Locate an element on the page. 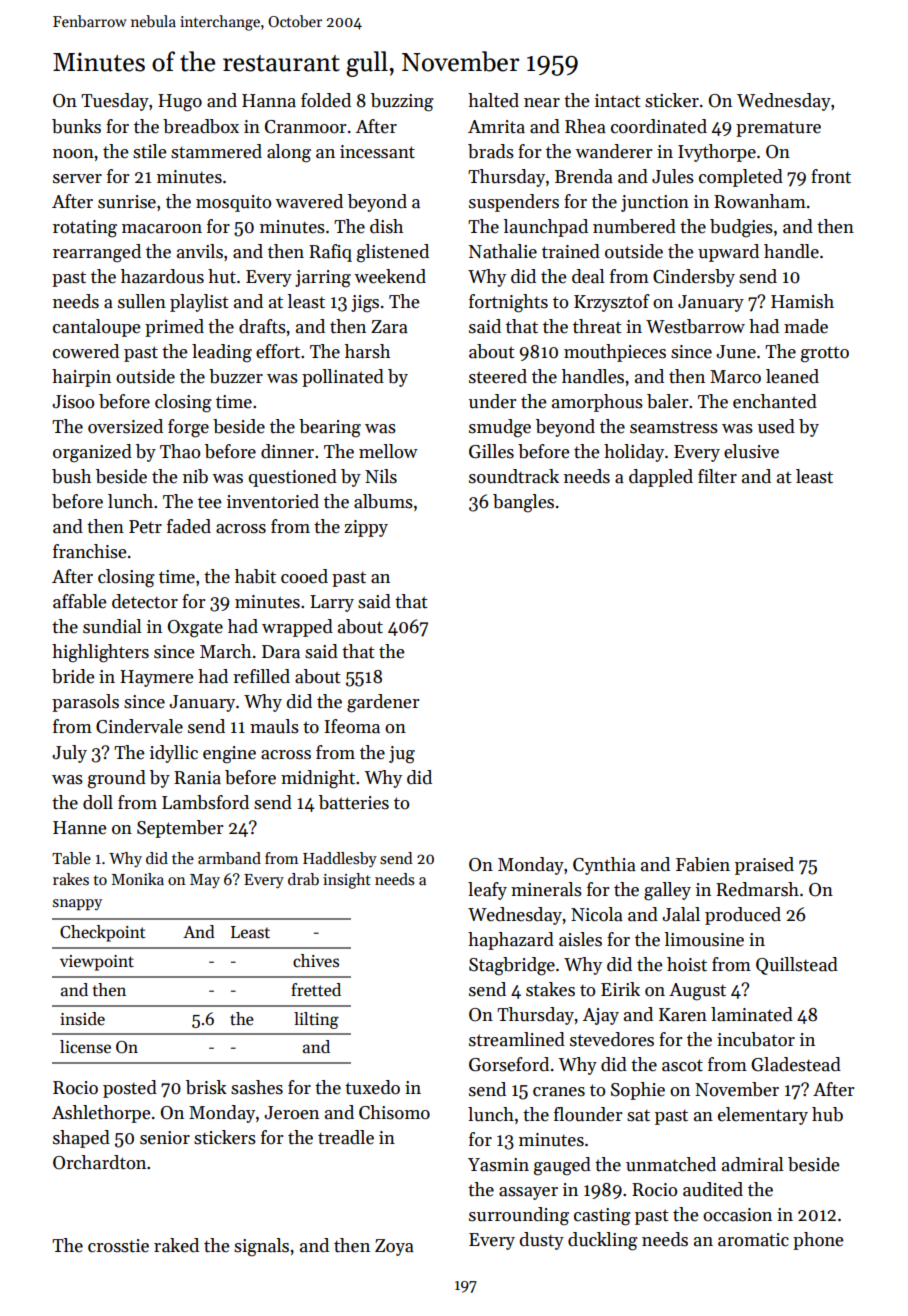  Zara is located at coordinates (389, 327).
